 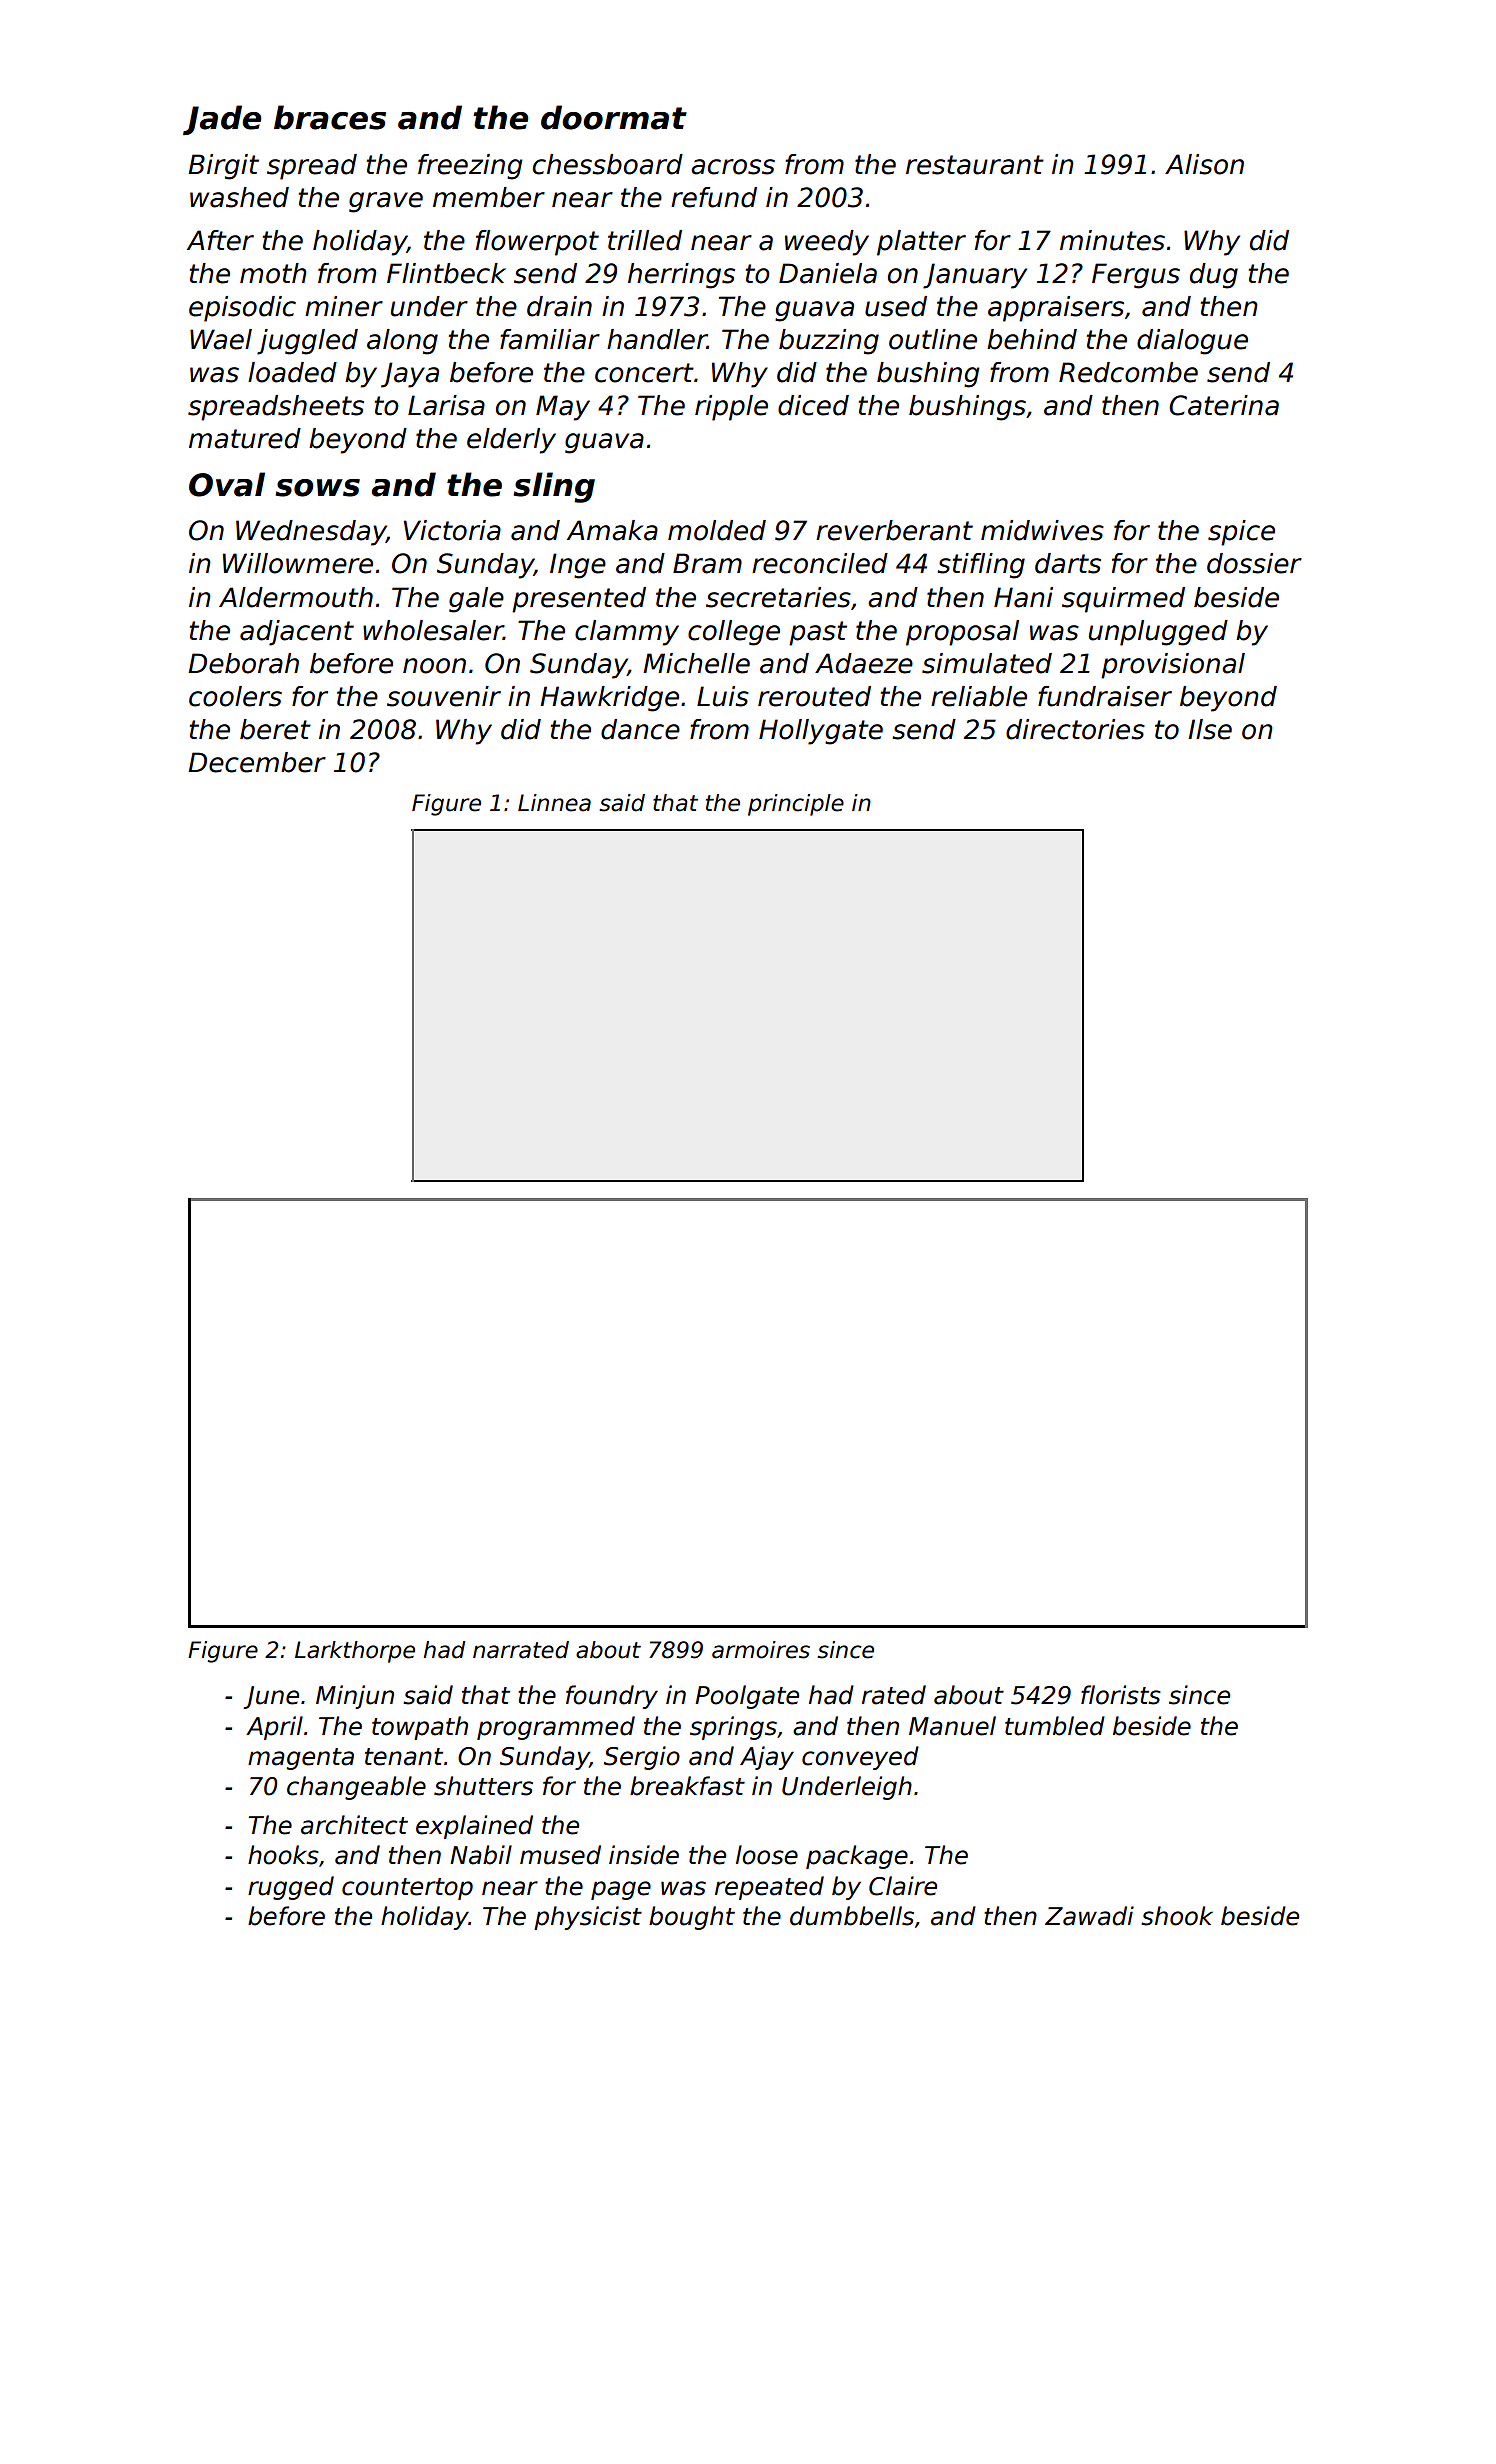 What do you see at coordinates (330, 117) in the screenshot?
I see `braces` at bounding box center [330, 117].
